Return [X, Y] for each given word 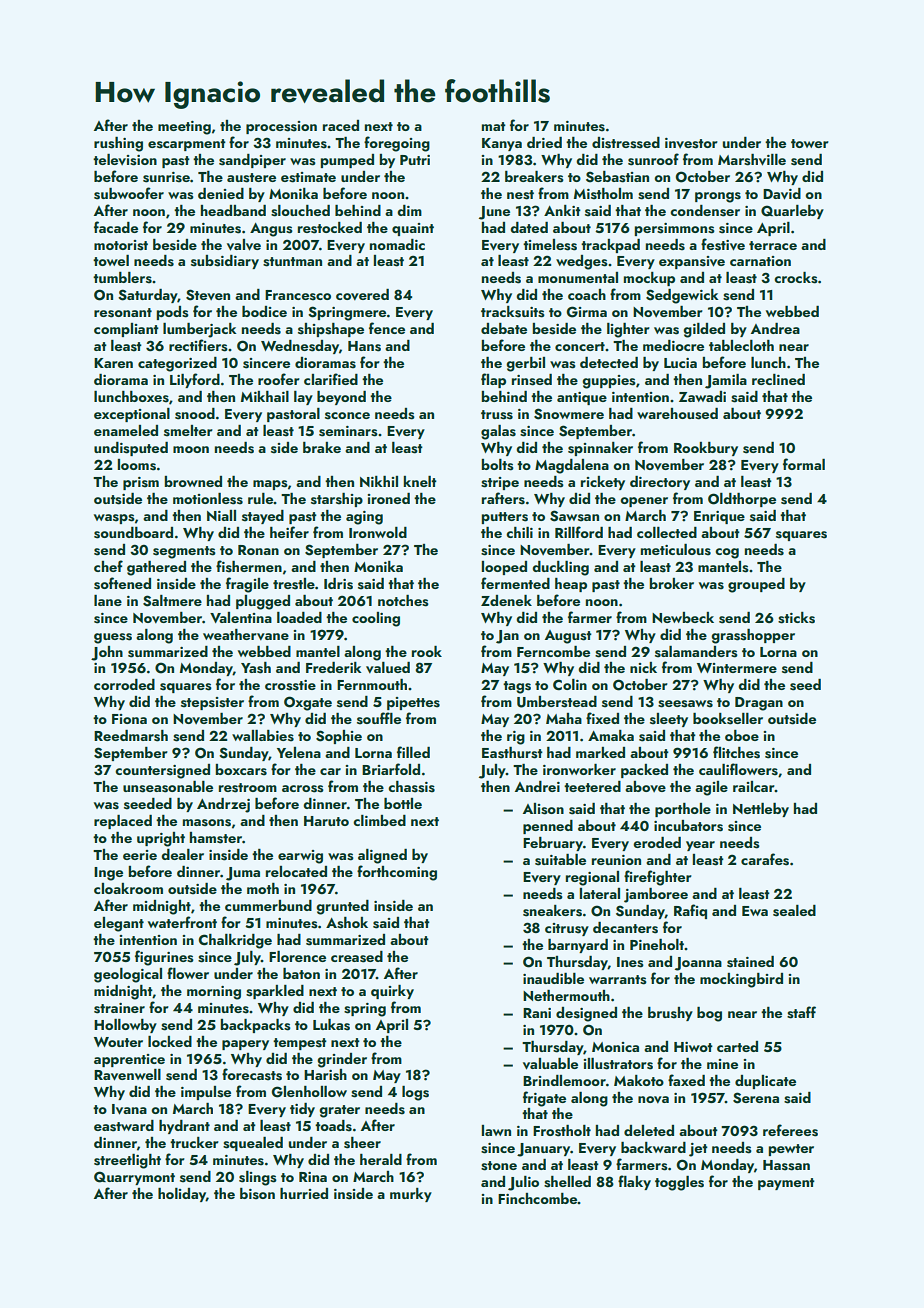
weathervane [246, 634]
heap [571, 585]
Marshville [752, 160]
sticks [796, 618]
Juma [243, 874]
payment [786, 1184]
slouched [300, 211]
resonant [123, 313]
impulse [206, 1093]
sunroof [653, 159]
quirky [392, 992]
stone [499, 1166]
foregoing [397, 144]
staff [801, 1012]
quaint [413, 229]
